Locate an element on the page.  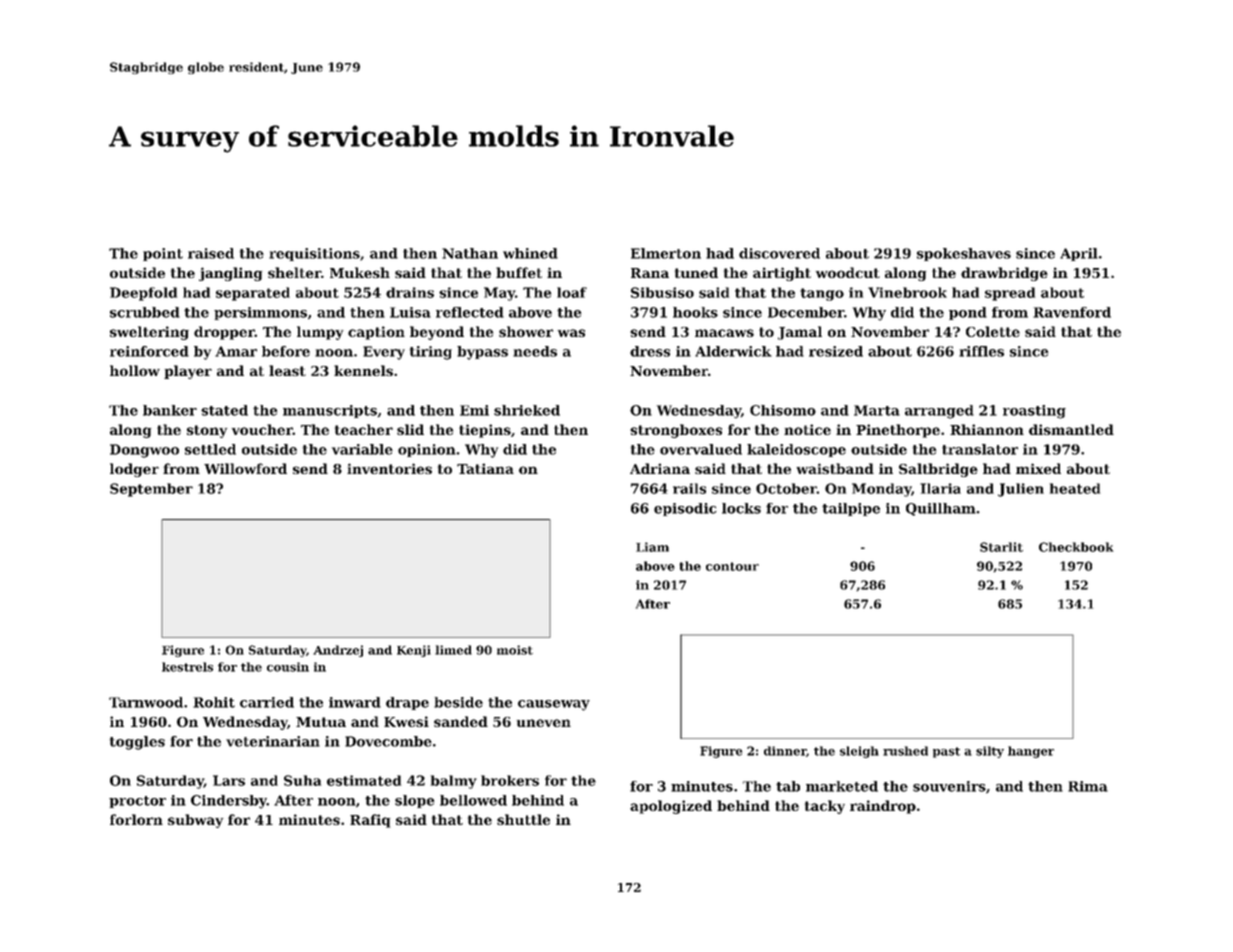
Sibusiso is located at coordinates (662, 292).
